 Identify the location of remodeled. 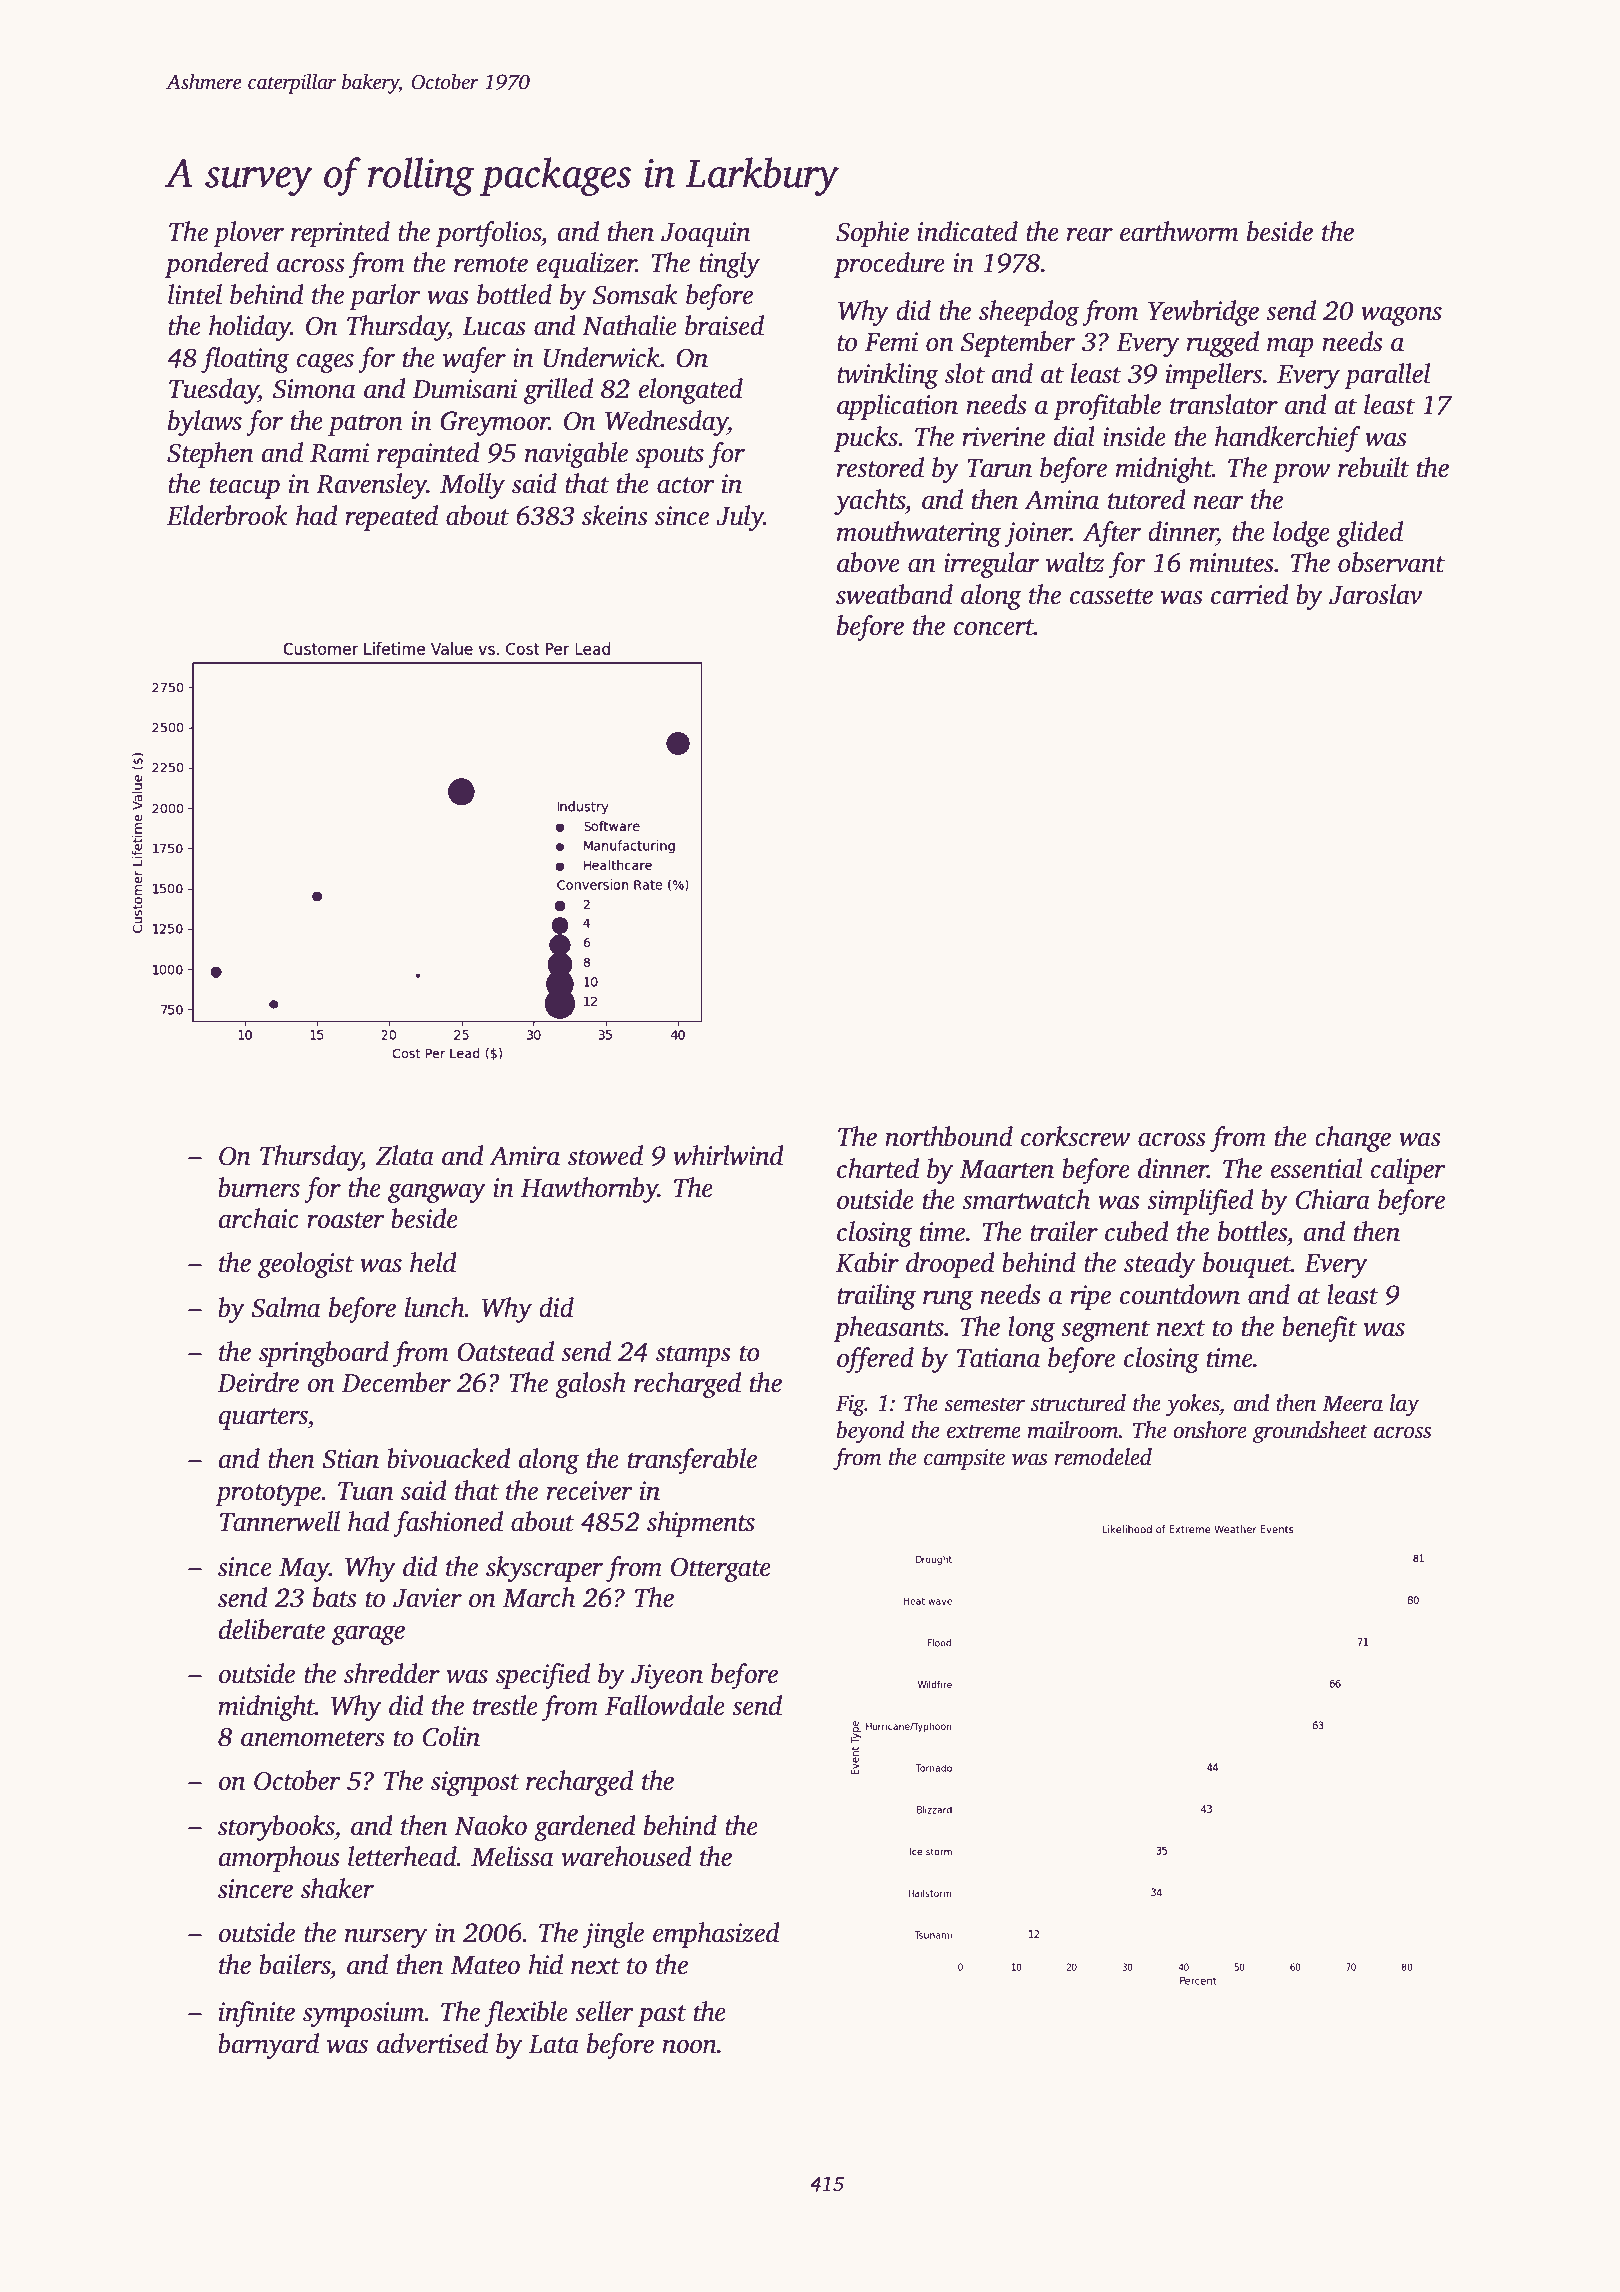
(1103, 1457).
